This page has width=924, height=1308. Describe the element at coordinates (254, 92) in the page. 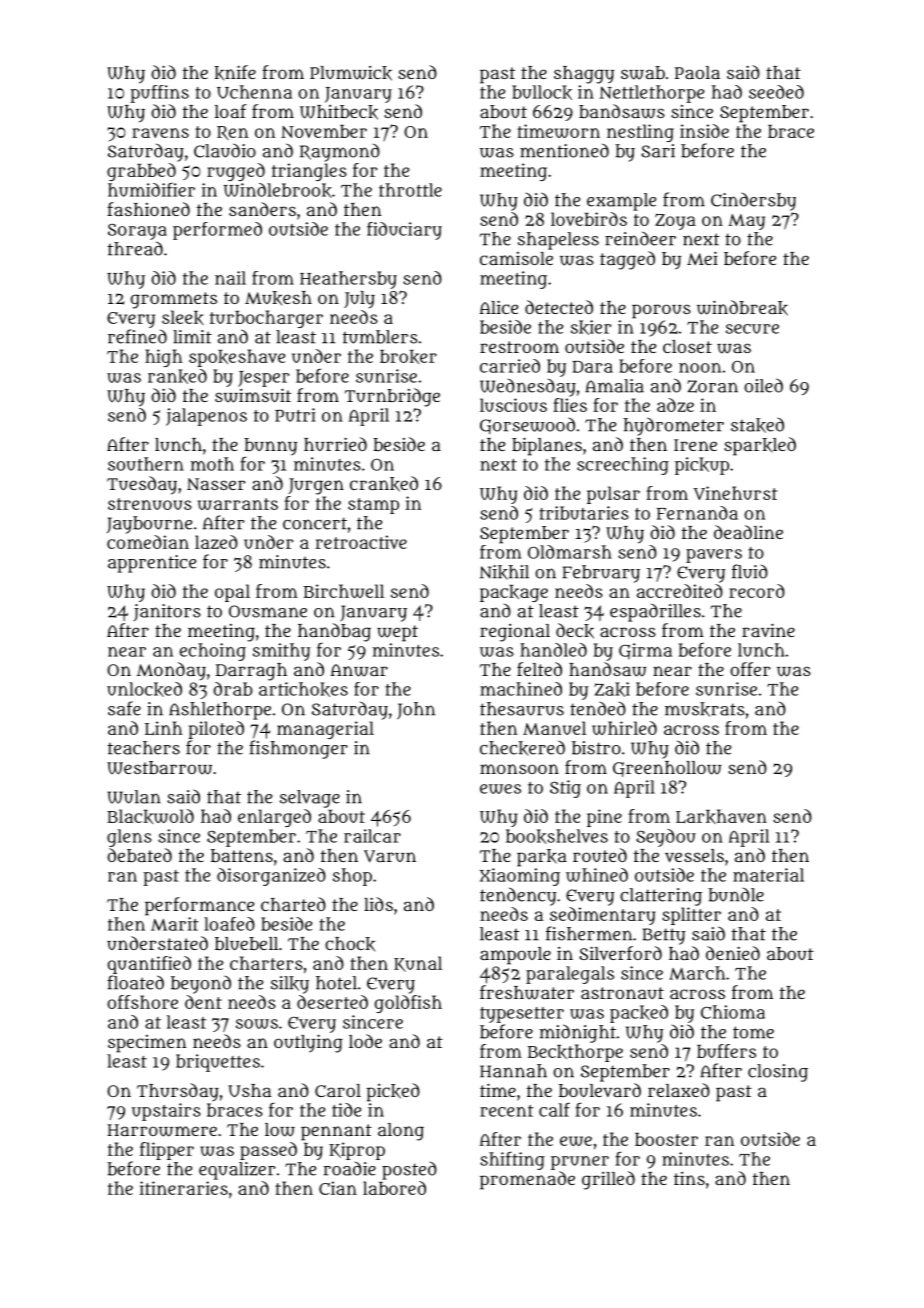

I see `Uchenna` at that location.
